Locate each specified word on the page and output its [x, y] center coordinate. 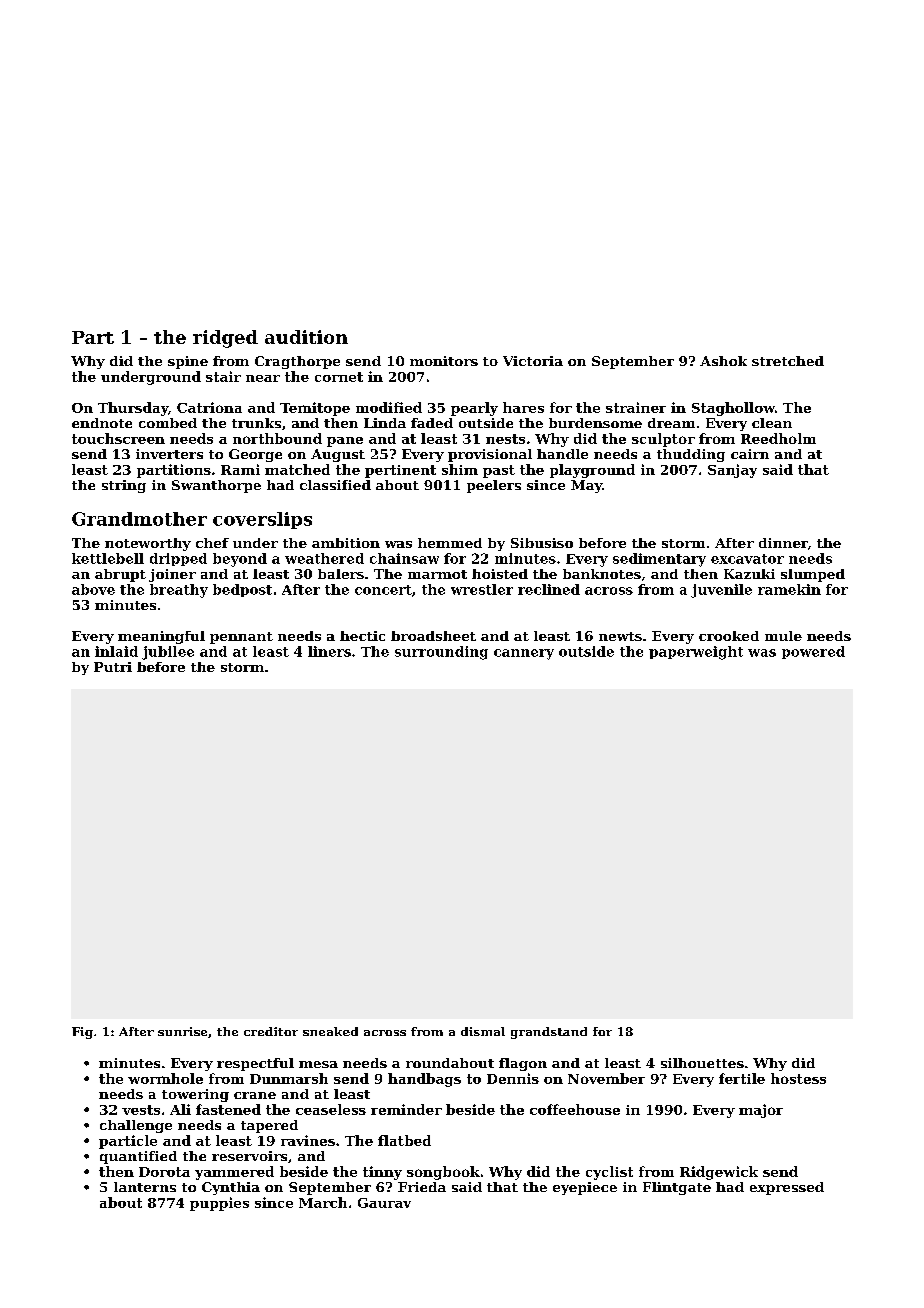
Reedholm [778, 438]
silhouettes [702, 1063]
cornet [339, 377]
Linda [385, 423]
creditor [271, 1031]
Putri [113, 667]
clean [772, 423]
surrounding [441, 653]
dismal [483, 1031]
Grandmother [139, 519]
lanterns [145, 1187]
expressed [787, 1188]
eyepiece [585, 1188]
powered [813, 652]
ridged [225, 339]
